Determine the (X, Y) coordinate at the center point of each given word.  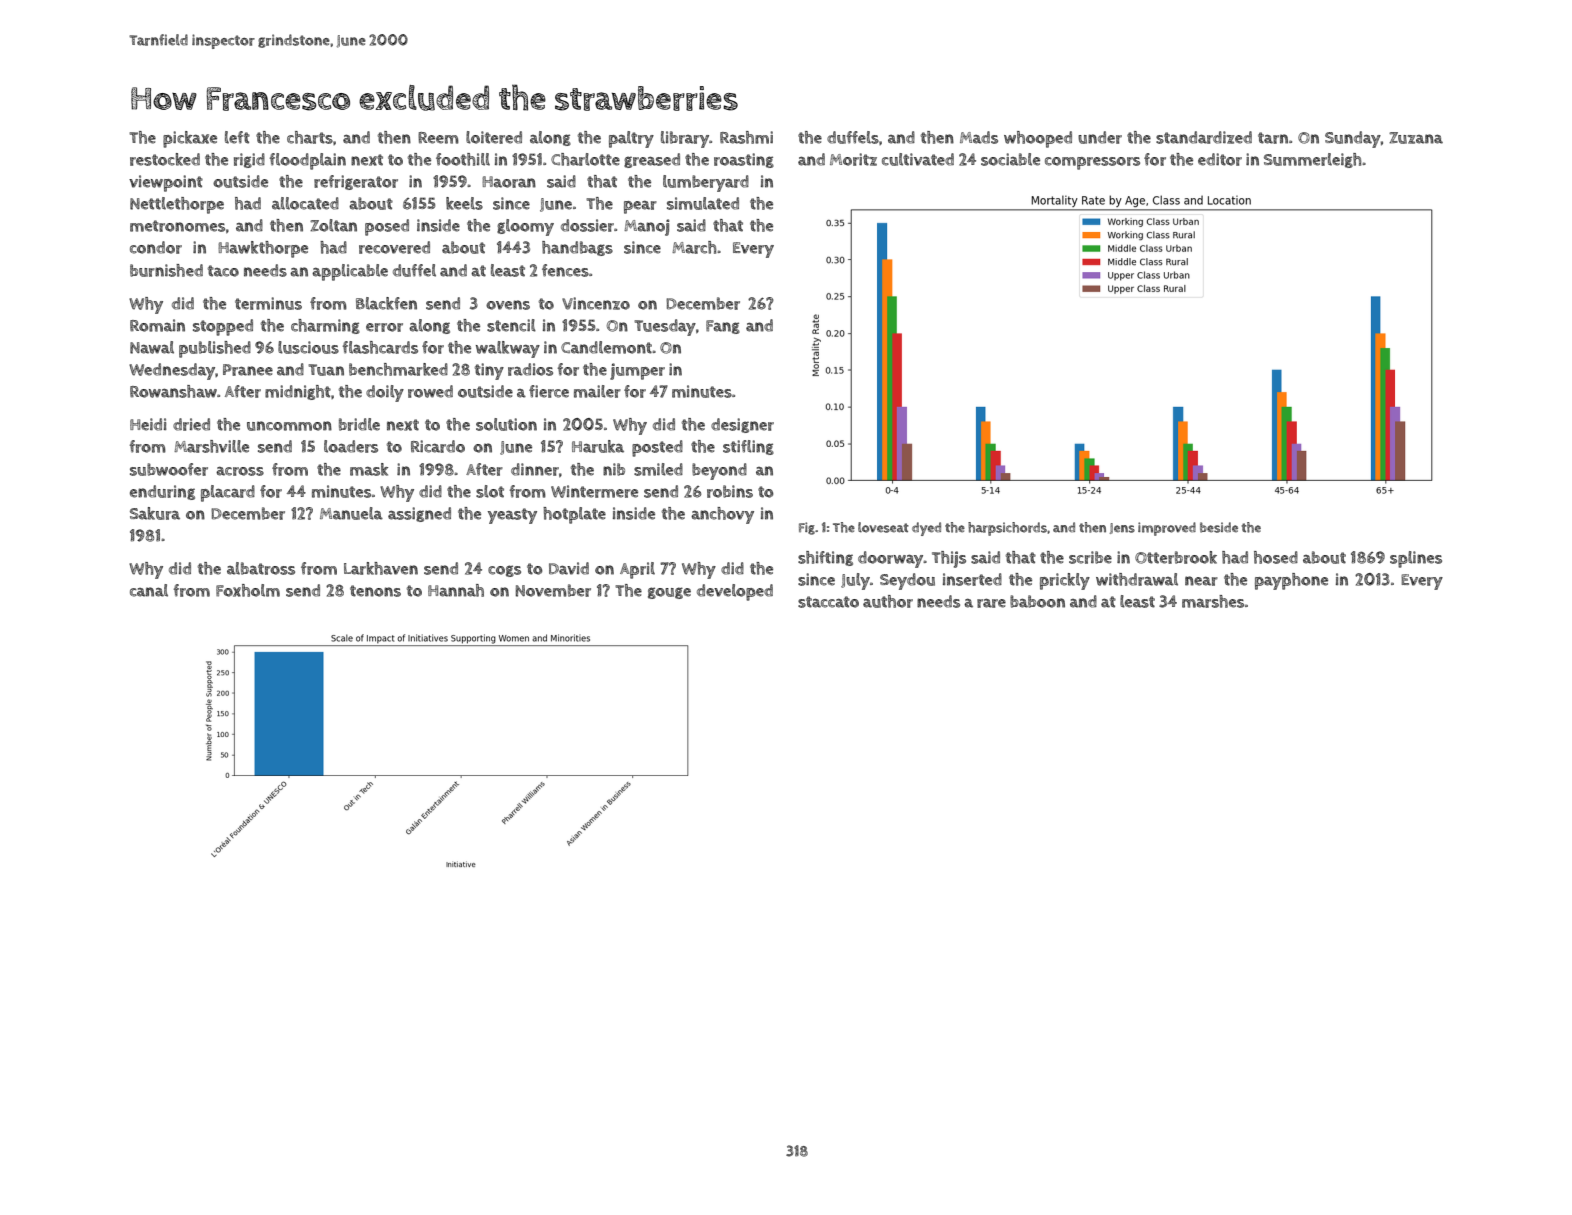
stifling (748, 447)
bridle (359, 424)
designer (742, 425)
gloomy (525, 227)
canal (149, 590)
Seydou (907, 581)
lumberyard (706, 183)
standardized (1204, 137)
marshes (1213, 601)
